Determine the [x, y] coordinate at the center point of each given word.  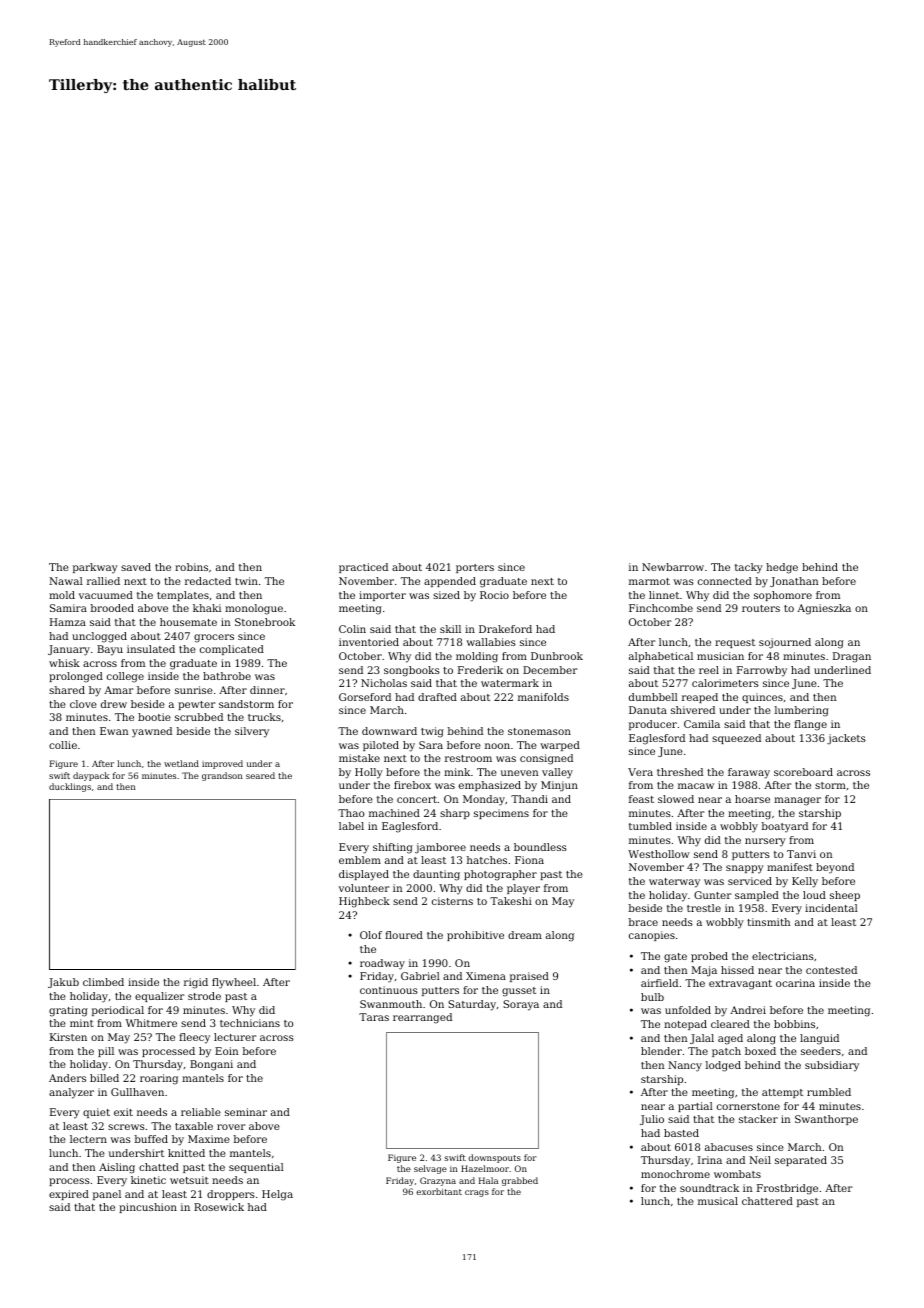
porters [475, 568]
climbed [103, 982]
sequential [256, 1168]
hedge [782, 568]
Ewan [114, 731]
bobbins [794, 1024]
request [735, 643]
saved [136, 567]
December [550, 670]
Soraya [521, 1005]
